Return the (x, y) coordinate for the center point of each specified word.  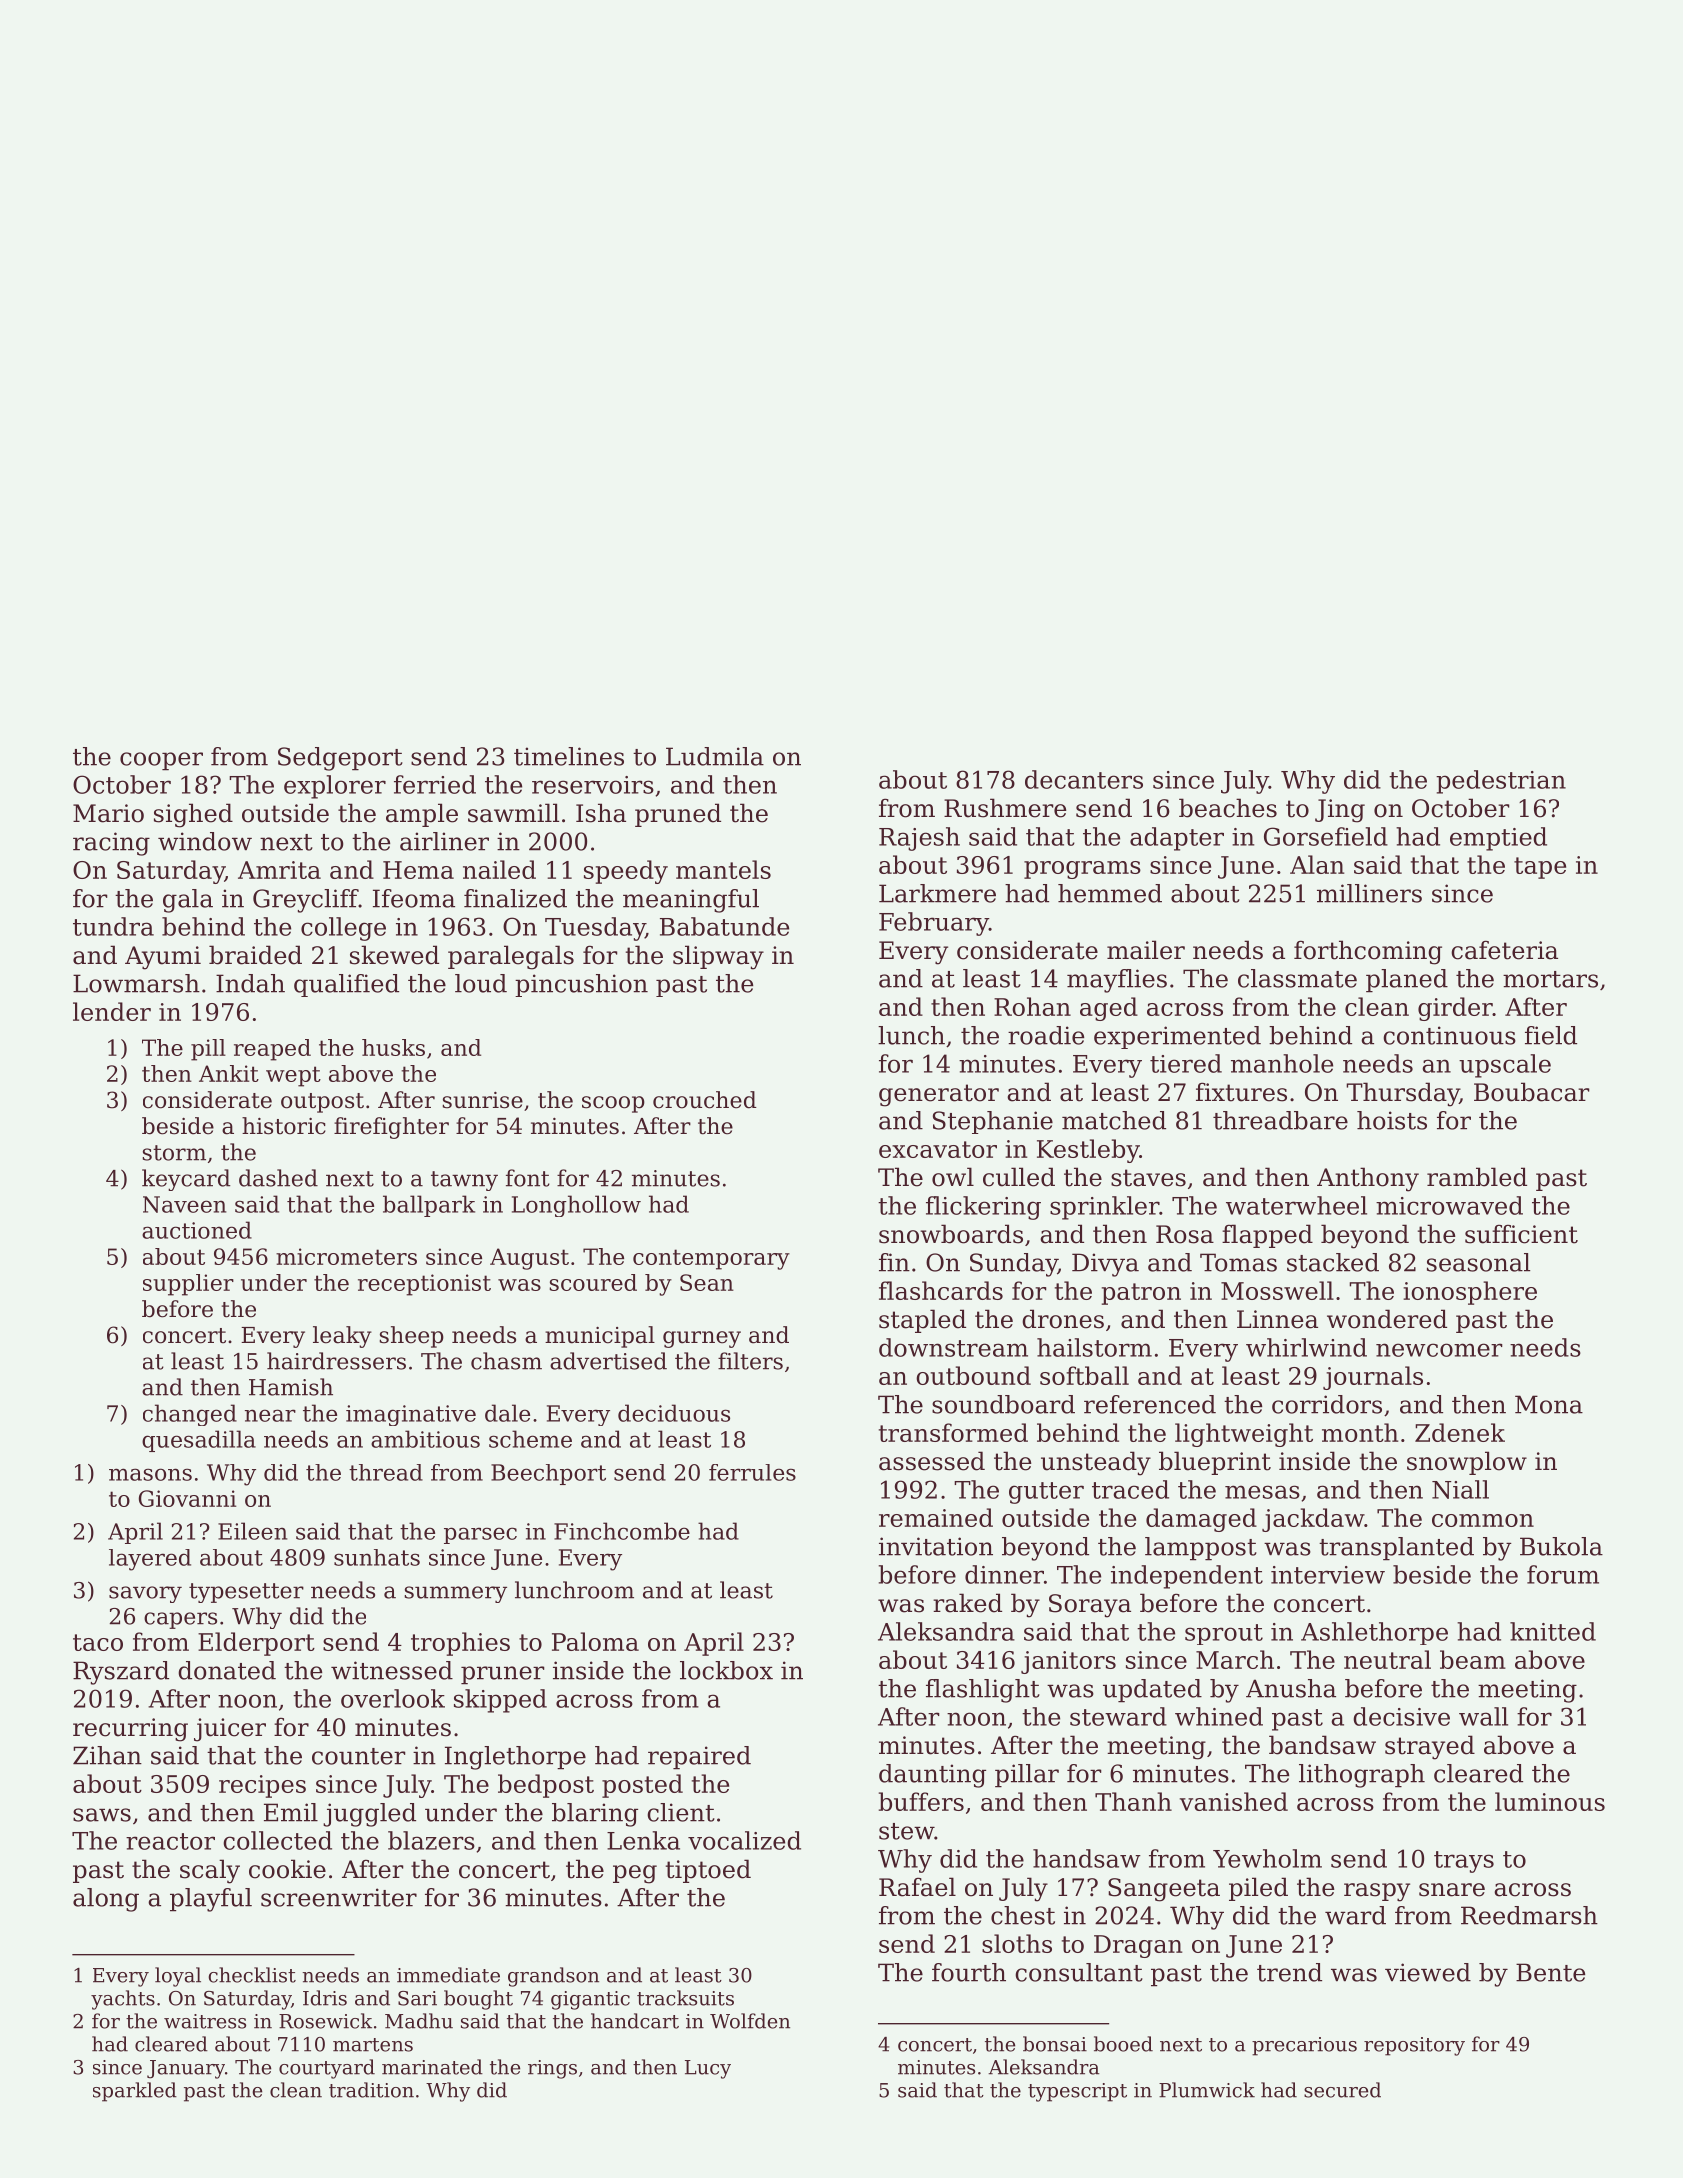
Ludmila (715, 756)
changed (190, 1415)
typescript (1077, 2092)
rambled (1477, 1177)
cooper (161, 761)
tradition (371, 2090)
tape (1540, 868)
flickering (983, 1208)
